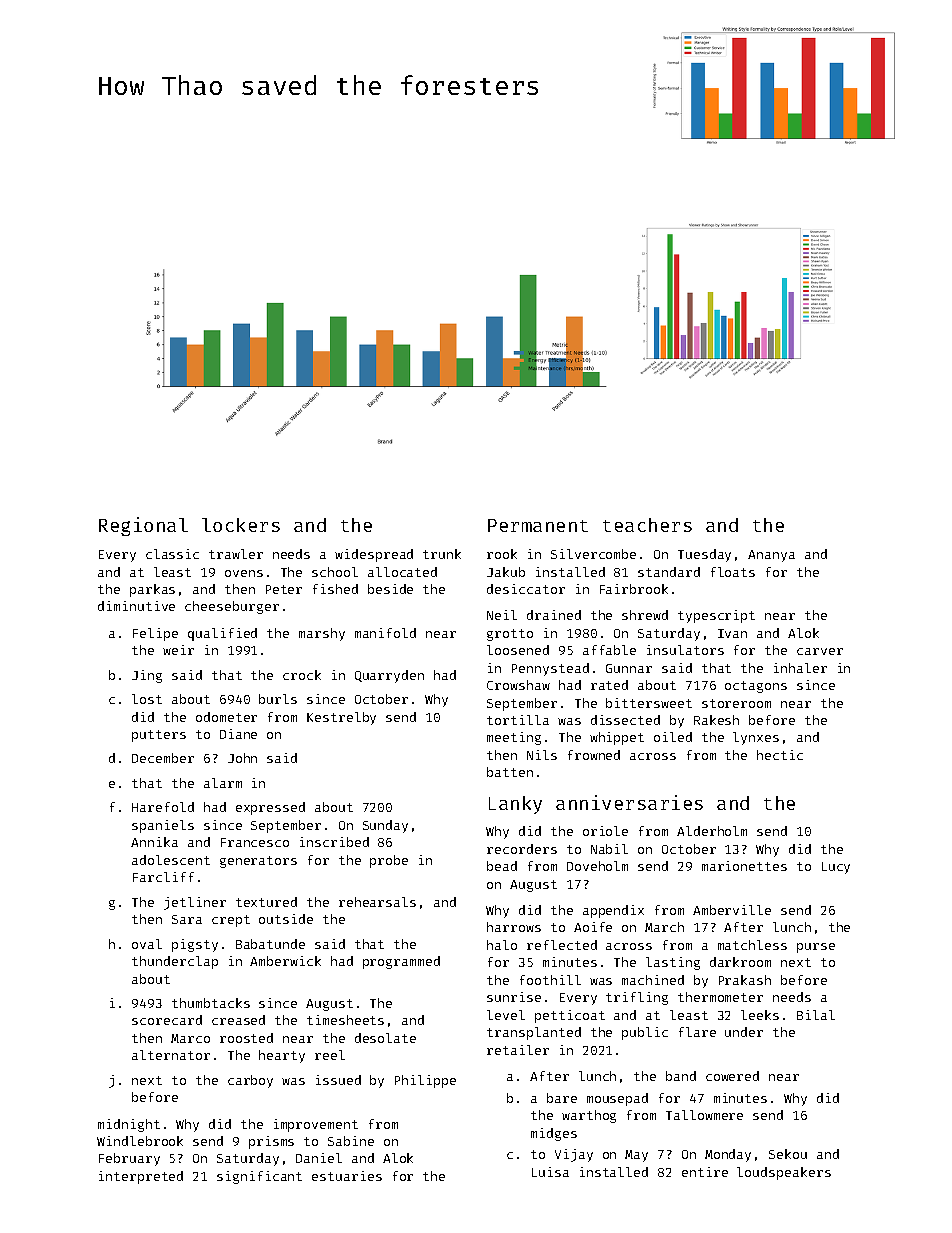 This image has width=952, height=1233. I want to click on anniversaries, so click(629, 802).
